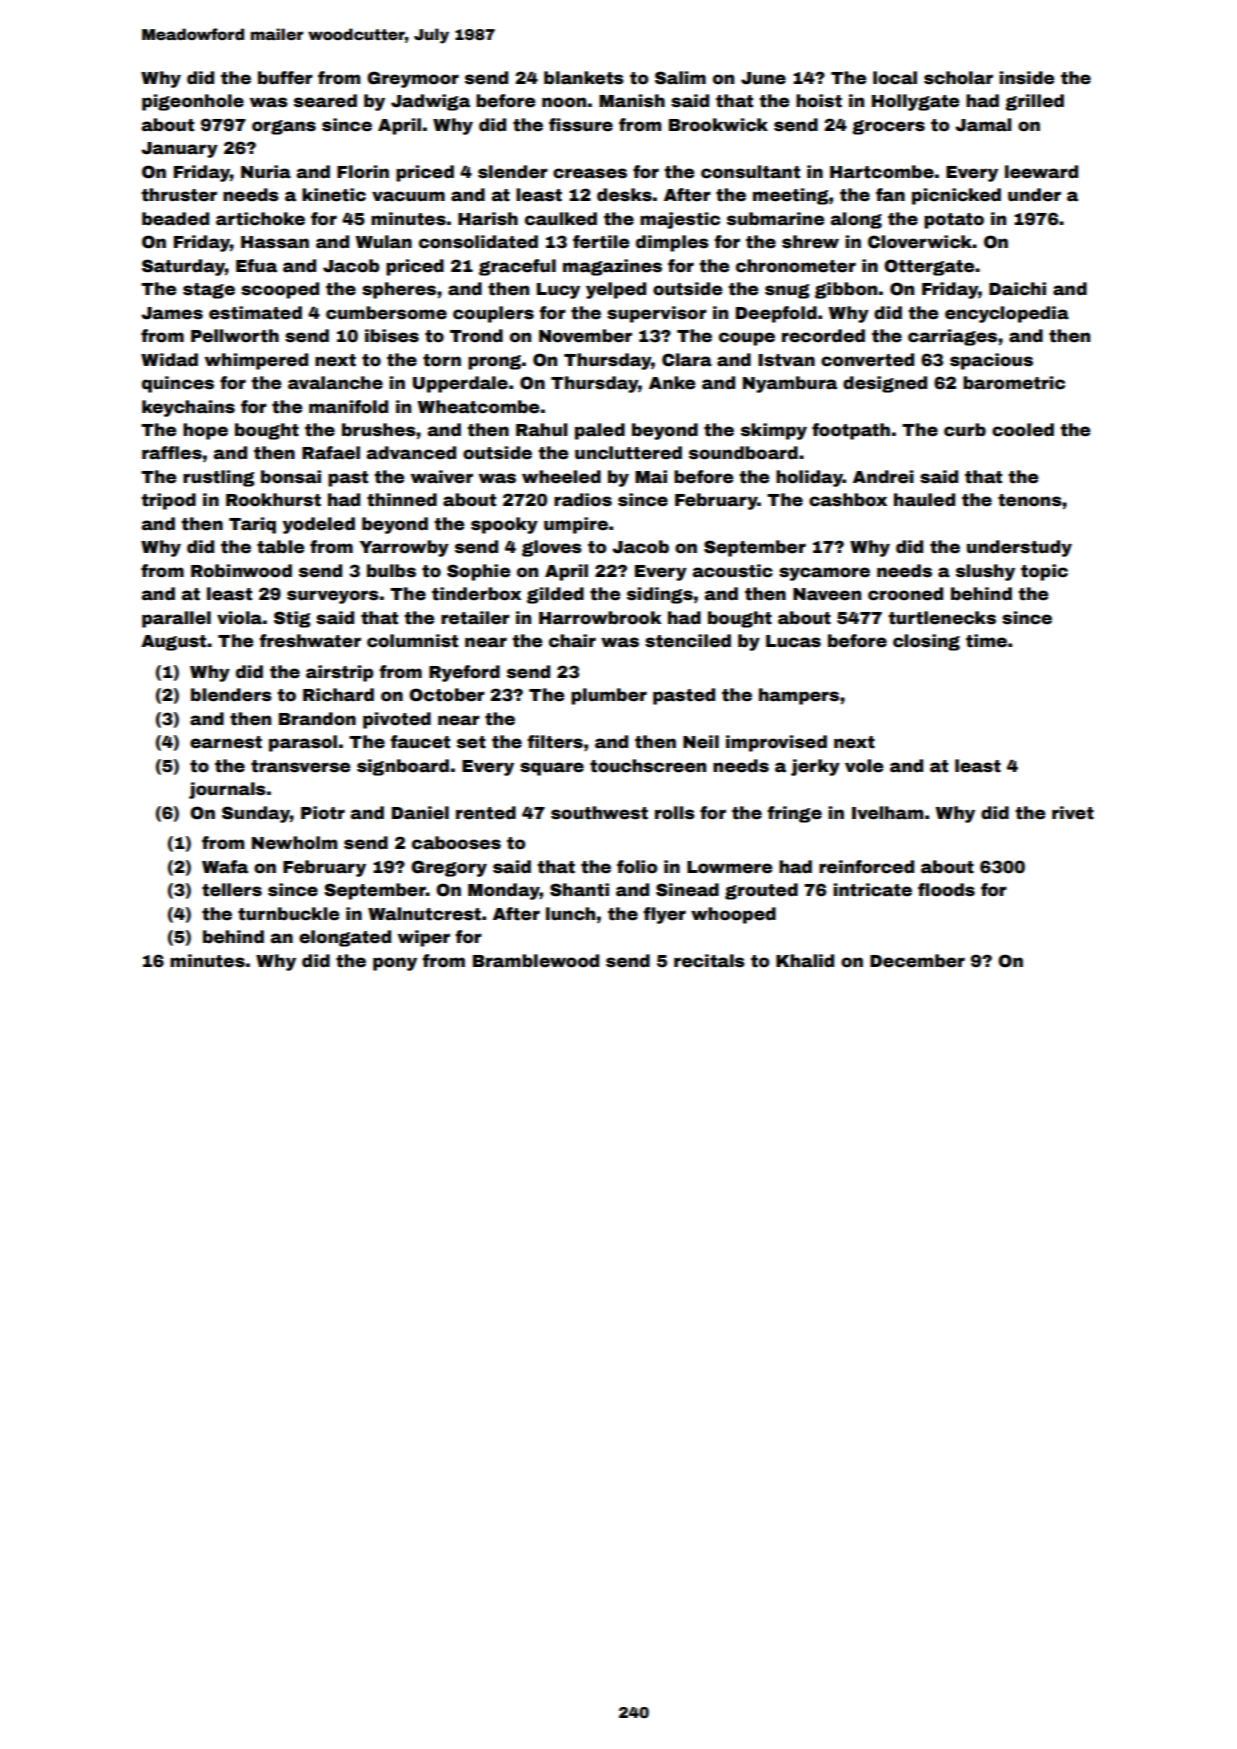 This screenshot has height=1749, width=1237. I want to click on time, so click(986, 641).
